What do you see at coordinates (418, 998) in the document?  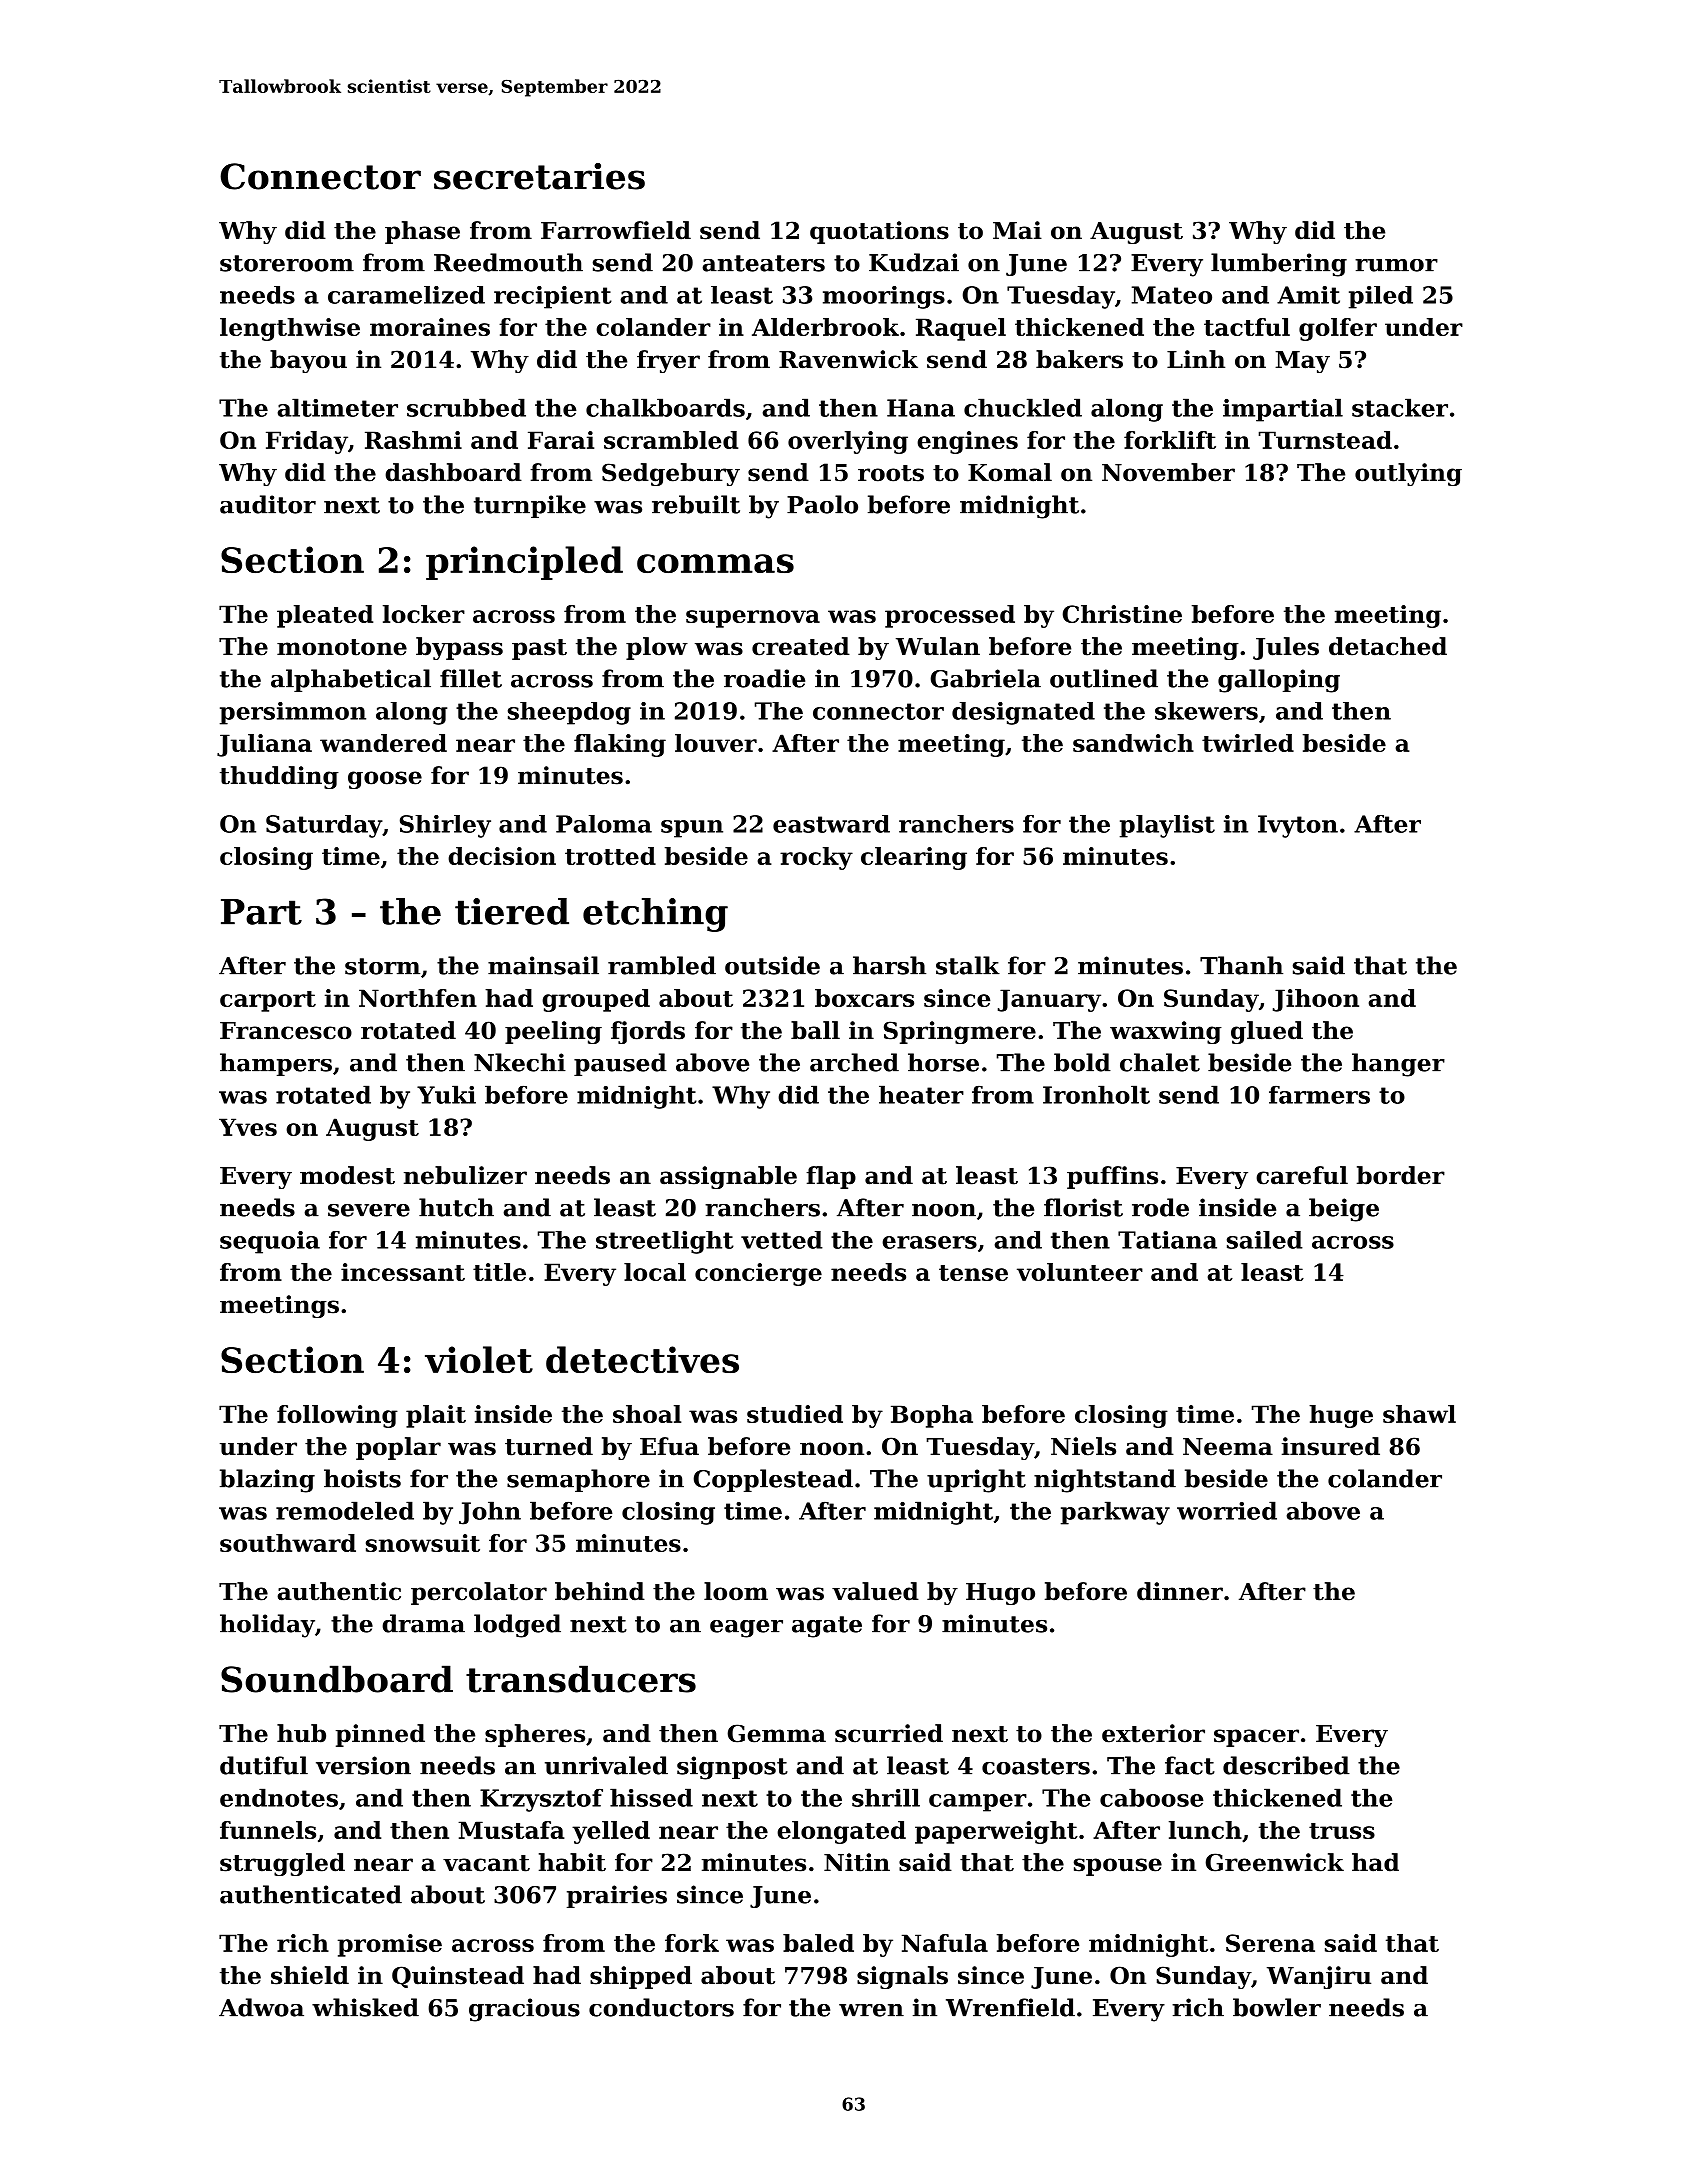 I see `Northfen` at bounding box center [418, 998].
